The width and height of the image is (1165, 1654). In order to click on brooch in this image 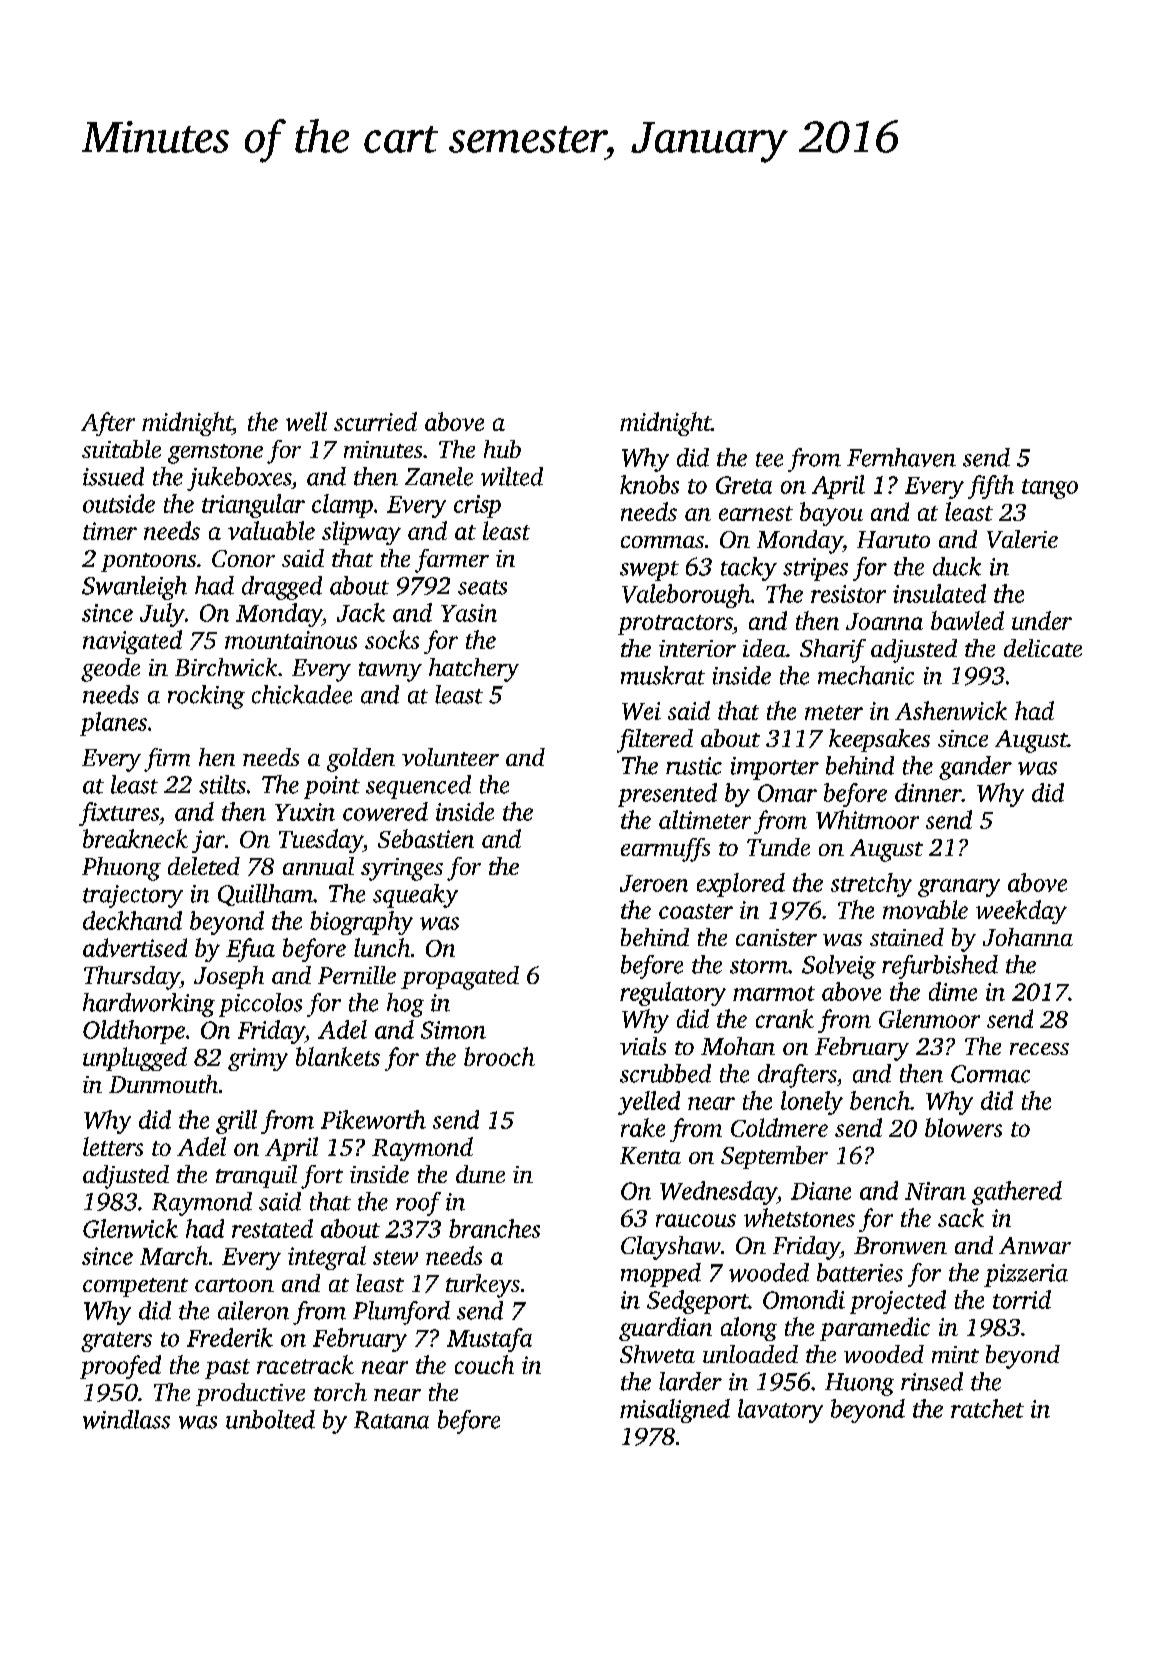, I will do `click(499, 1056)`.
